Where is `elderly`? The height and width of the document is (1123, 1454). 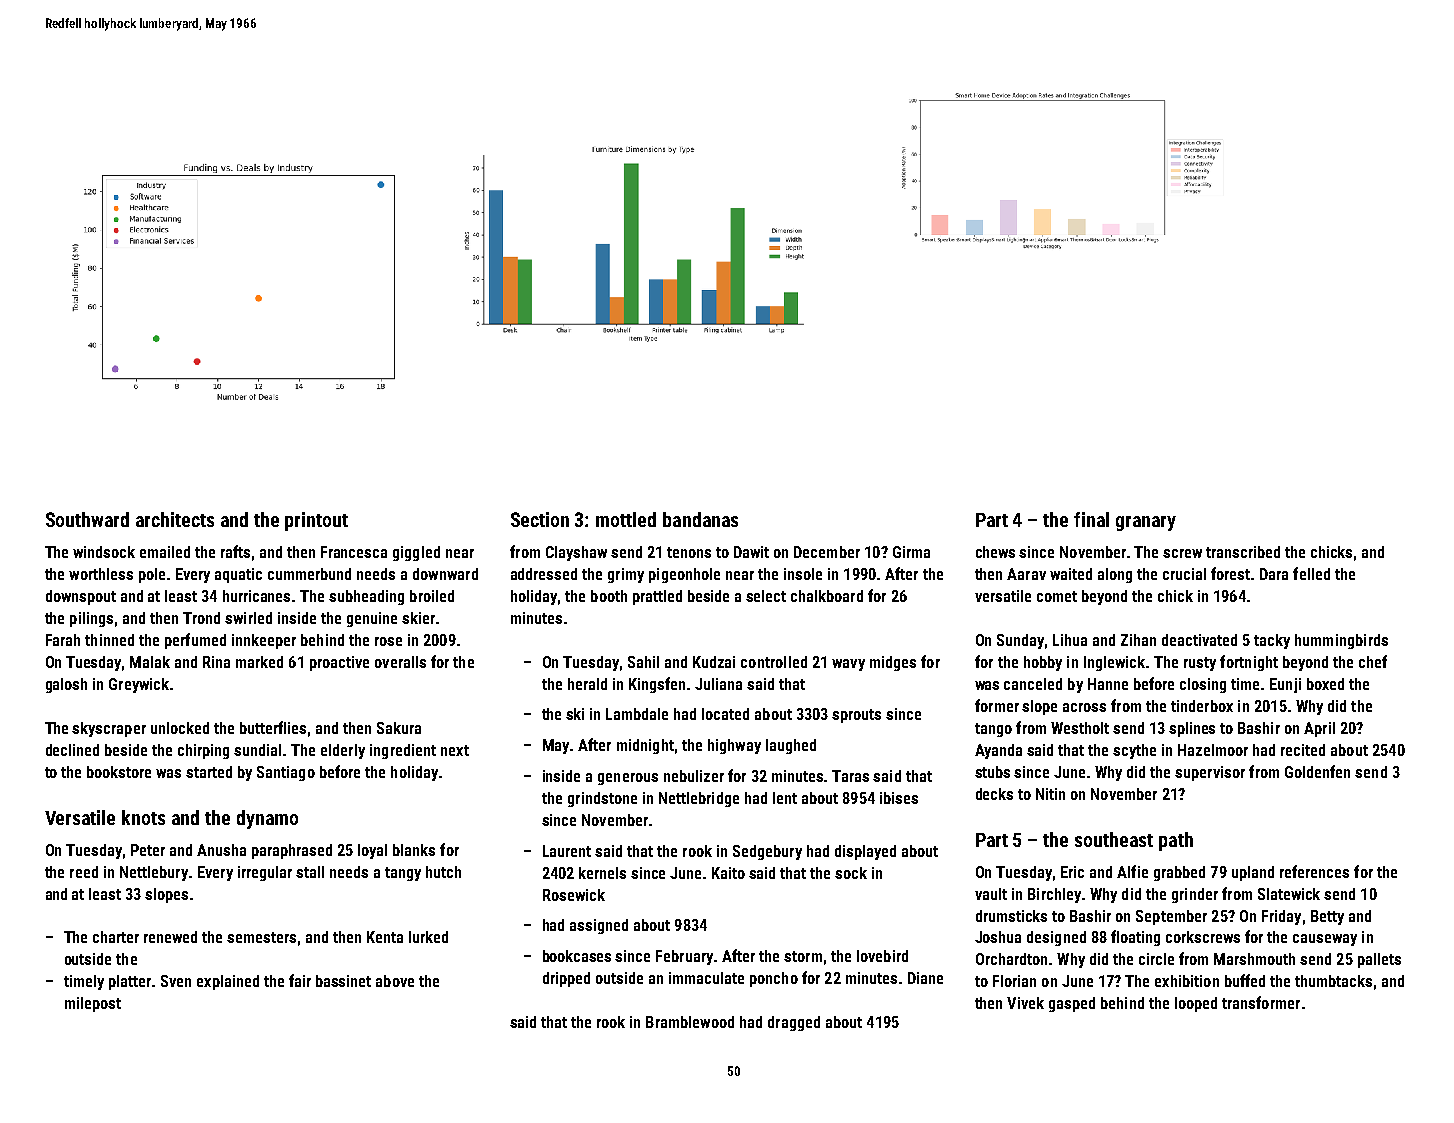
elderly is located at coordinates (343, 751).
